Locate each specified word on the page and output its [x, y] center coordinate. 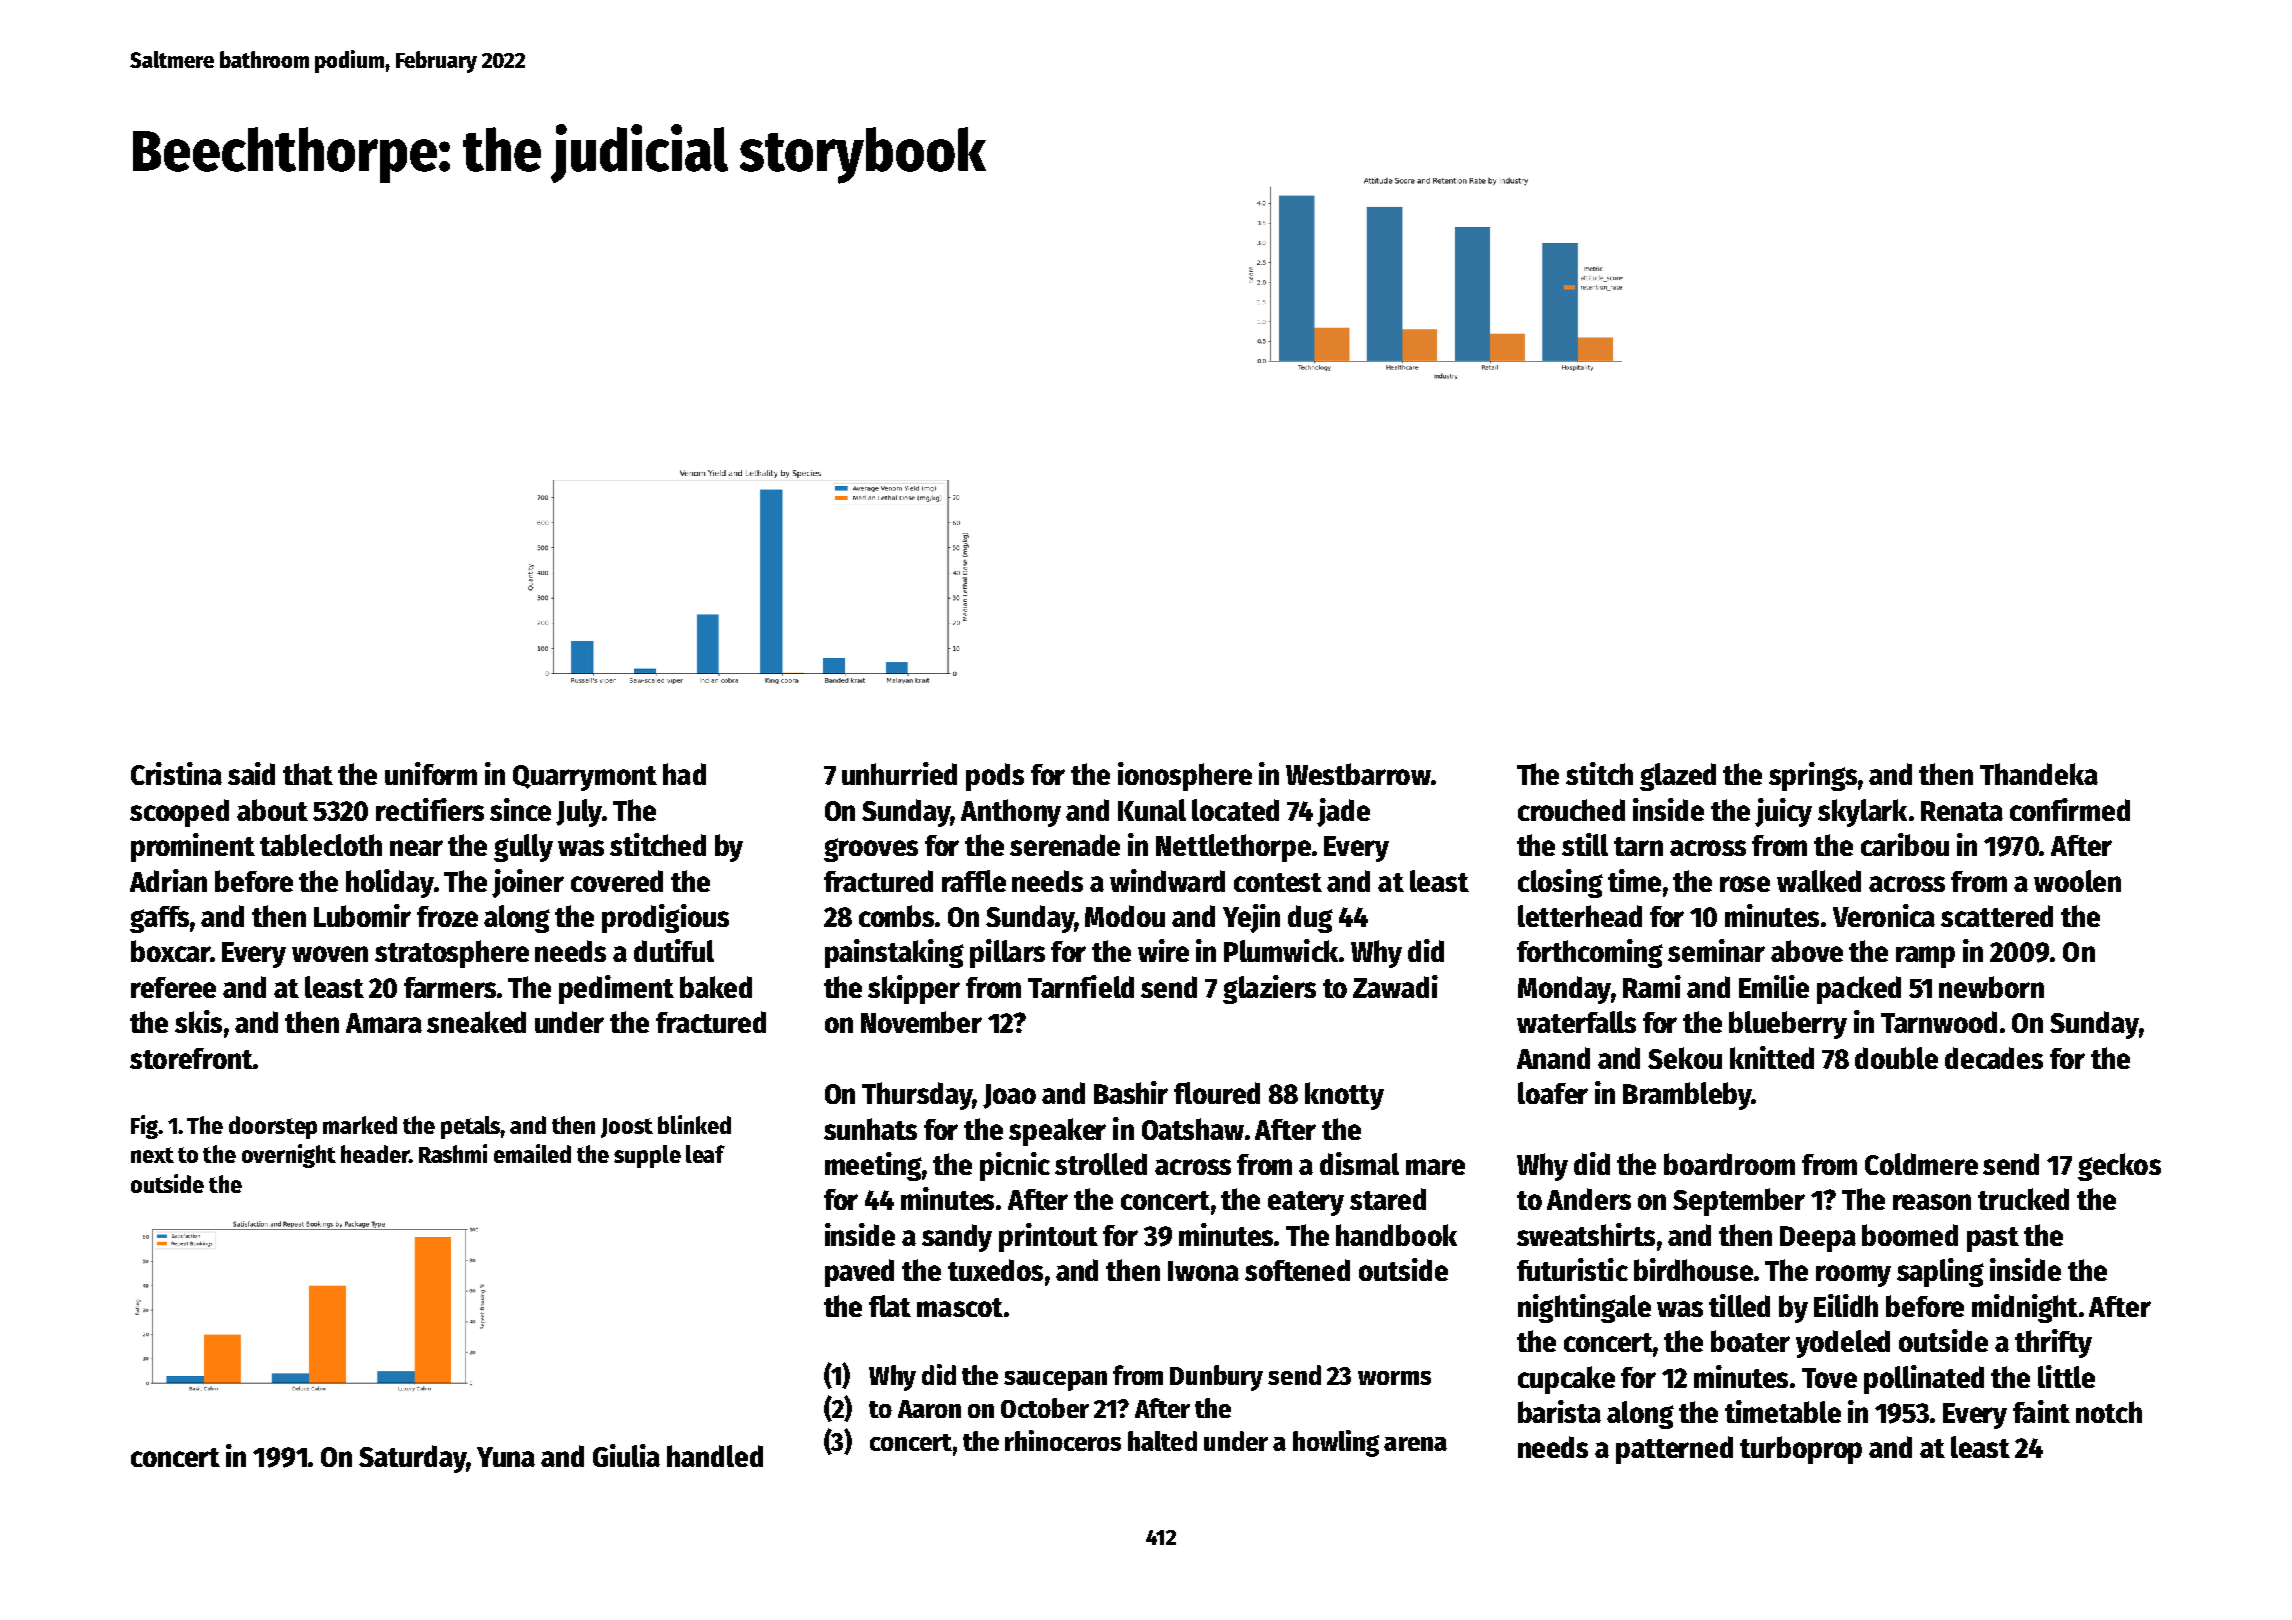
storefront [191, 1058]
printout [1048, 1237]
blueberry [1788, 1025]
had [684, 774]
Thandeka [2039, 774]
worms [1394, 1378]
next [152, 1155]
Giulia [626, 1455]
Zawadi [1395, 986]
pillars [1007, 953]
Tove [1829, 1378]
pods [995, 777]
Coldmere [1921, 1164]
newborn [1991, 987]
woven [330, 954]
